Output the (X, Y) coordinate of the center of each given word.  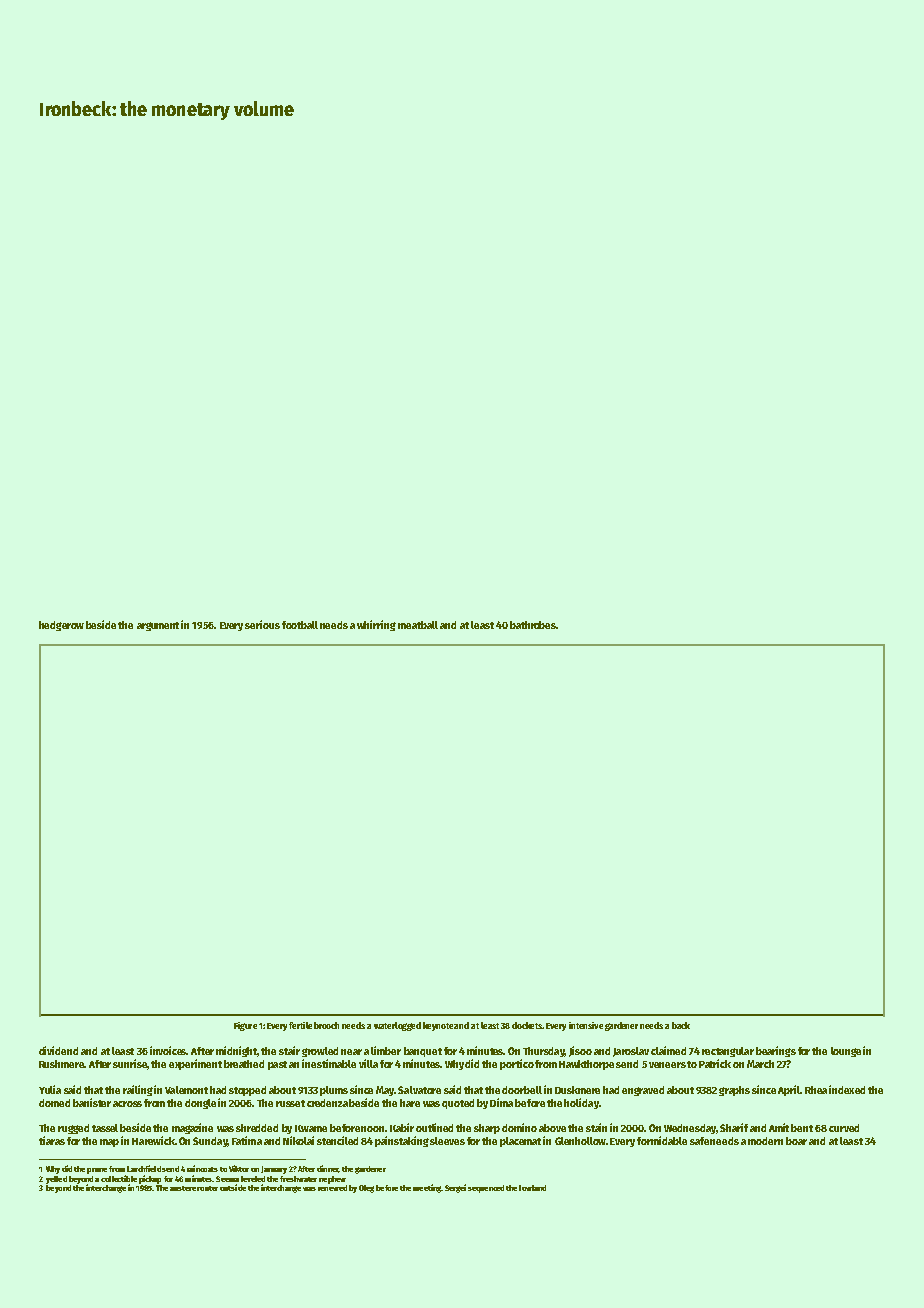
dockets (527, 1025)
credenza (327, 1103)
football (300, 625)
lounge (846, 1052)
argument (159, 626)
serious (262, 624)
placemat (520, 1142)
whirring (376, 625)
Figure (245, 1026)
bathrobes (533, 625)
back (681, 1025)
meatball (418, 625)
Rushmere (62, 1064)
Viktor (239, 1168)
